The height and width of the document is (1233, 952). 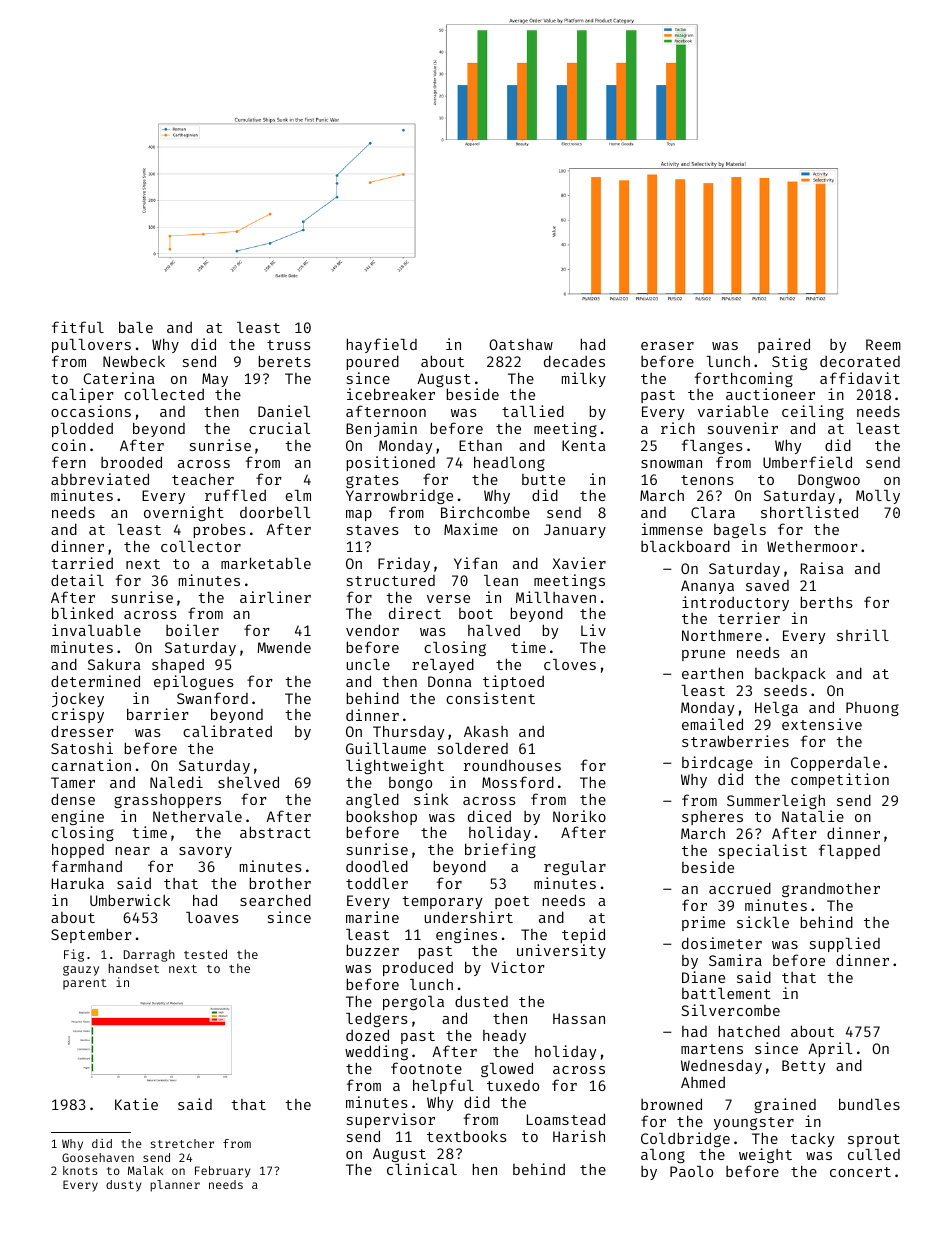 I want to click on dusted, so click(x=481, y=1001).
